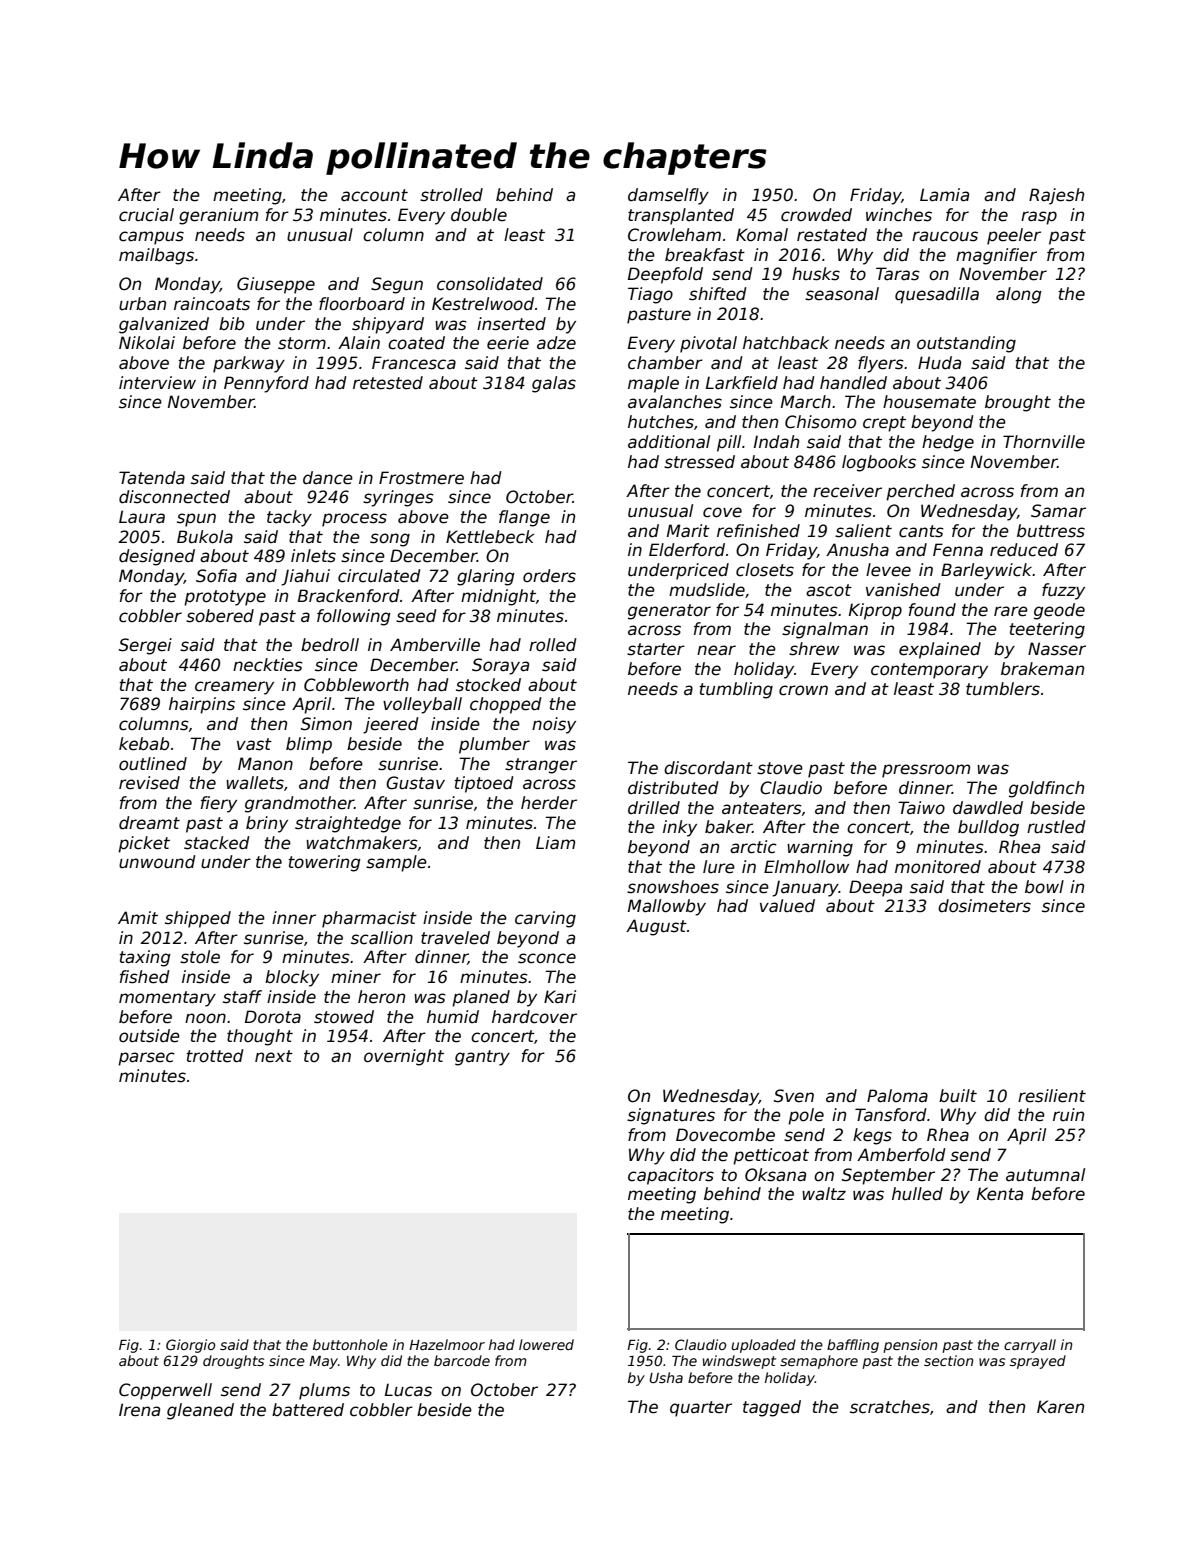 This image has height=1558, width=1204. What do you see at coordinates (144, 844) in the image?
I see `picket` at bounding box center [144, 844].
